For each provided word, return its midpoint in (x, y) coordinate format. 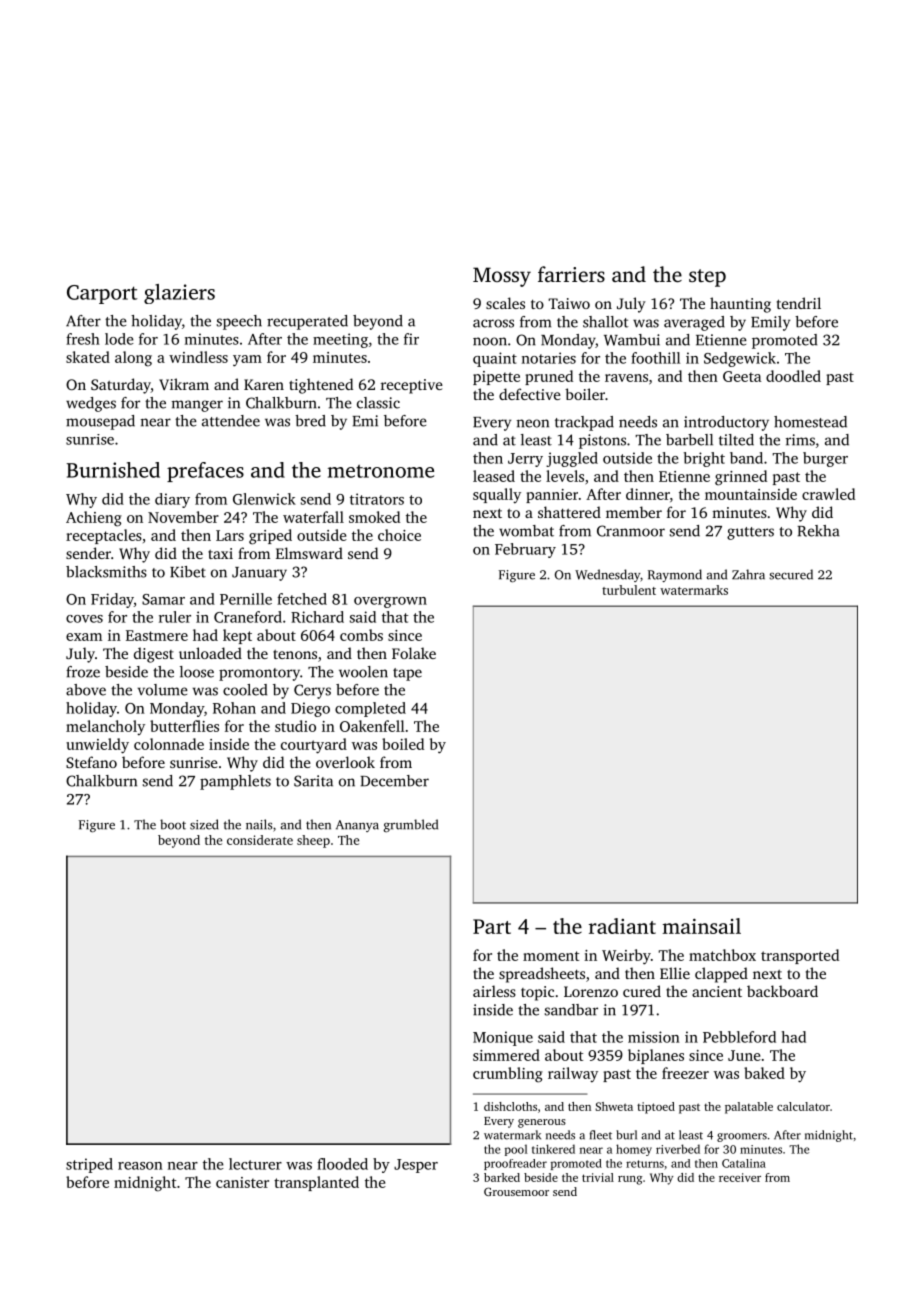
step (707, 278)
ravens (626, 378)
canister (242, 1182)
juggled (572, 459)
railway (573, 1075)
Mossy (502, 277)
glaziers (179, 294)
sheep (313, 841)
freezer (685, 1073)
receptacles (104, 536)
